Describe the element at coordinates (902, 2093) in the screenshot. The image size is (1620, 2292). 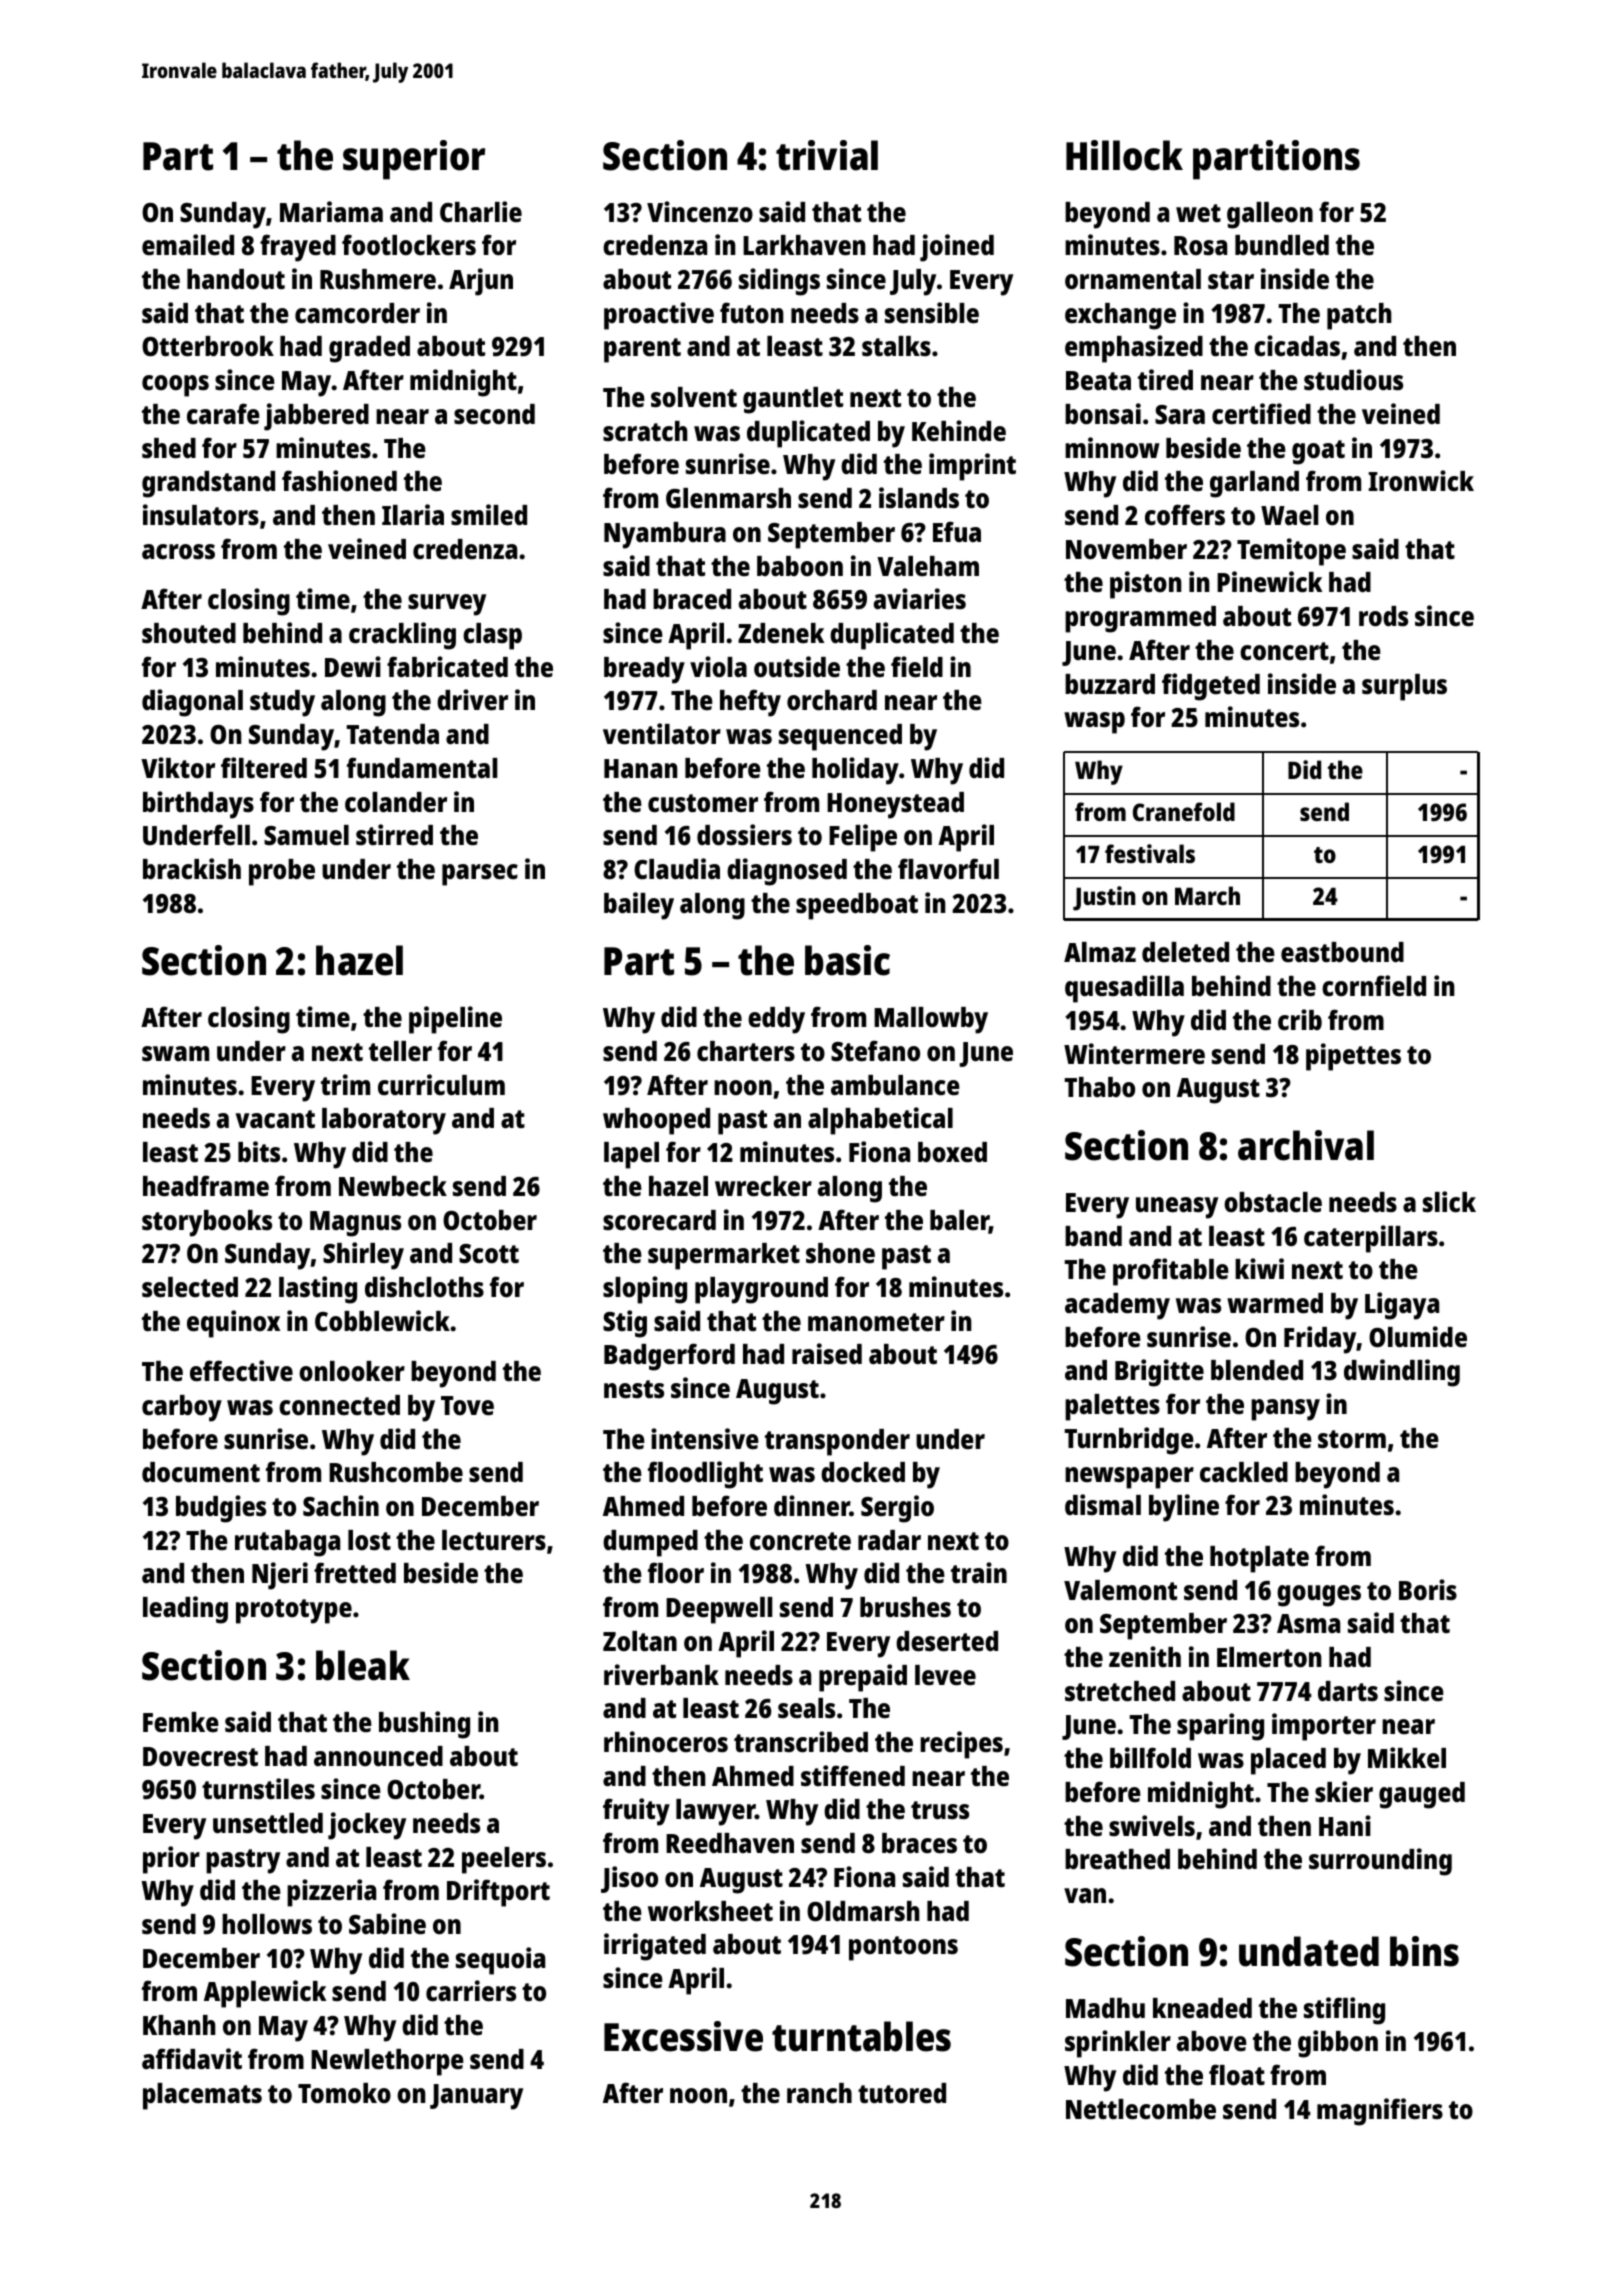
I see `tutored` at that location.
